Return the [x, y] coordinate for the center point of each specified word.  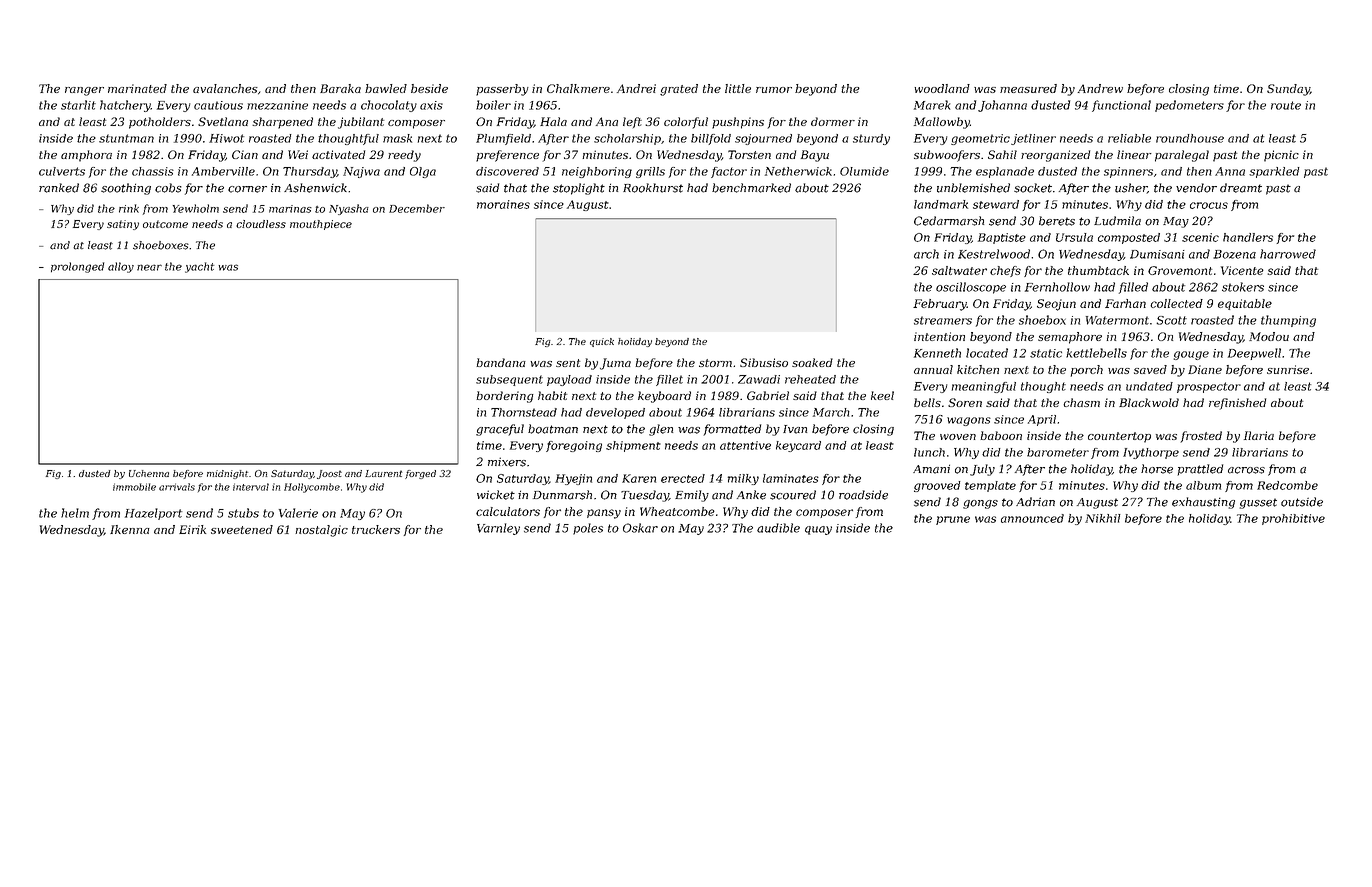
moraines [503, 204]
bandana [501, 362]
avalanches [225, 88]
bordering [505, 397]
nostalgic [321, 531]
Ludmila [1117, 221]
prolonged [77, 267]
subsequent [509, 380]
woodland [942, 88]
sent [568, 363]
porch [1087, 371]
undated [1149, 386]
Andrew [1100, 88]
